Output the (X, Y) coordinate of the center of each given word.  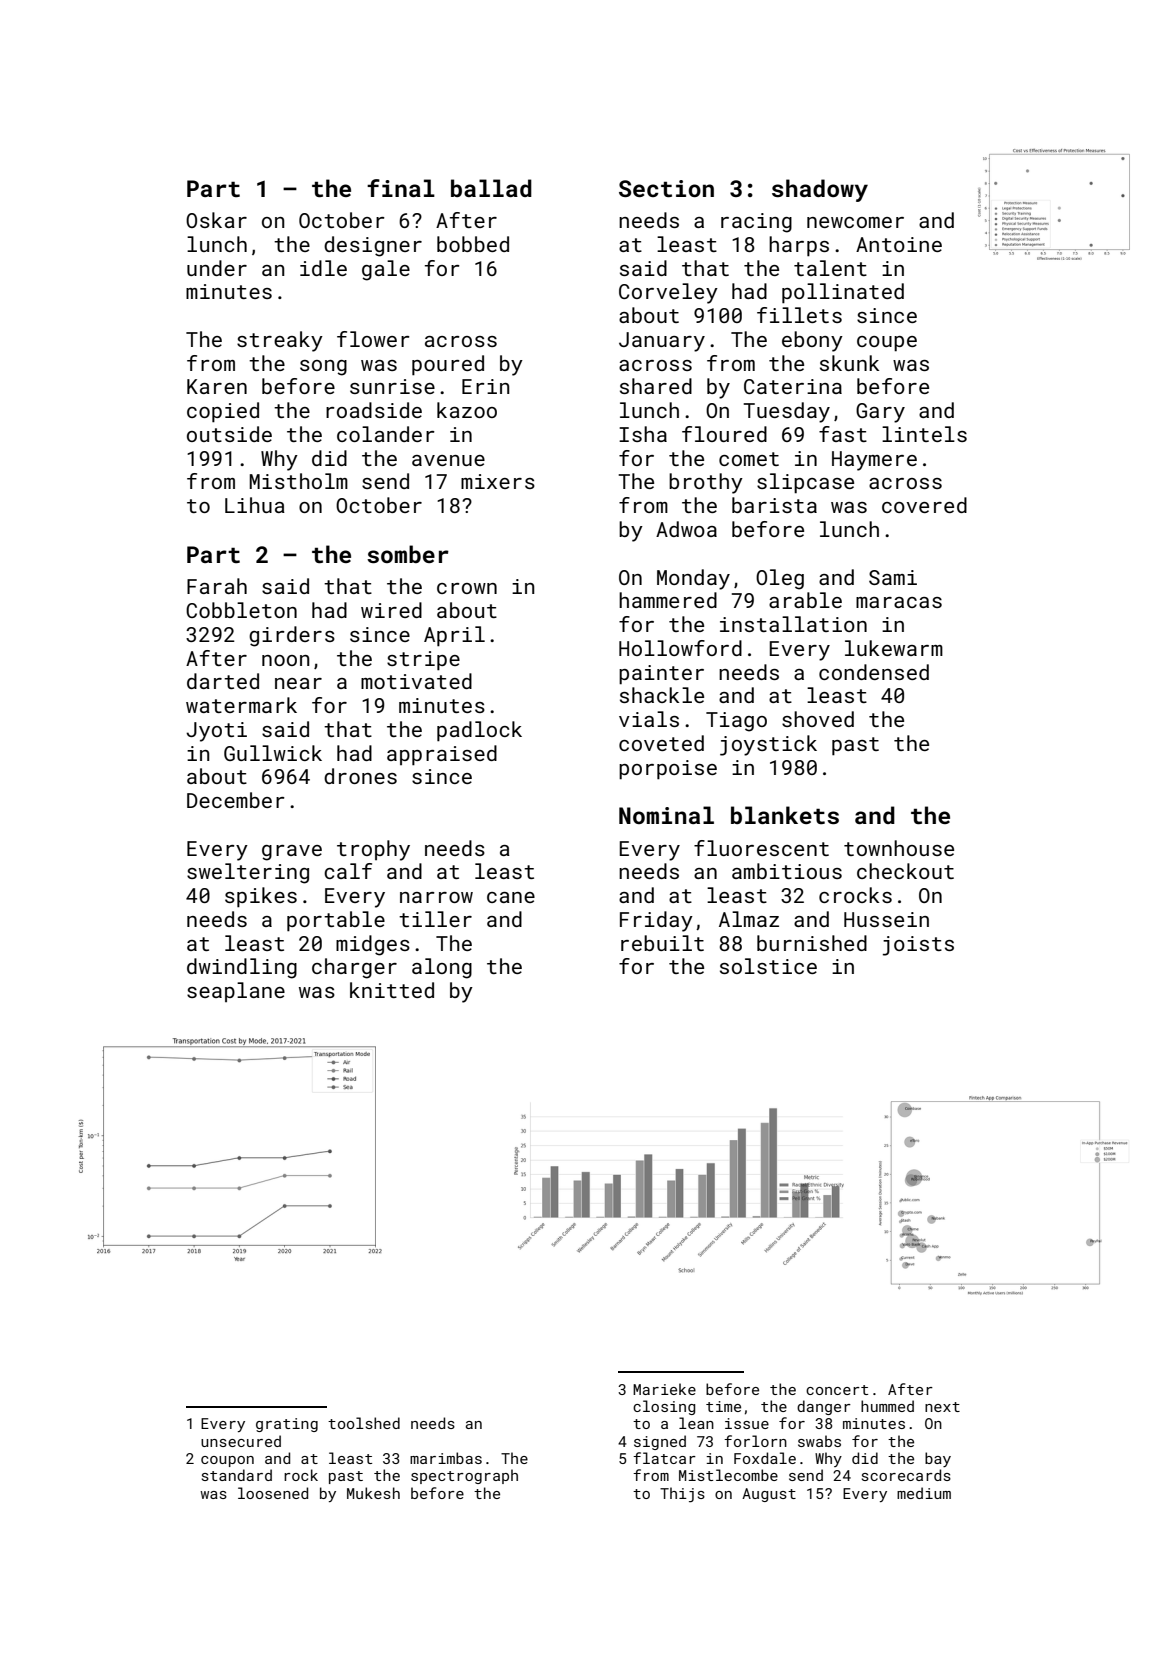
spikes (261, 897)
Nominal (666, 815)
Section (666, 188)
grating (287, 1425)
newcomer (855, 222)
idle (323, 268)
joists (918, 946)
